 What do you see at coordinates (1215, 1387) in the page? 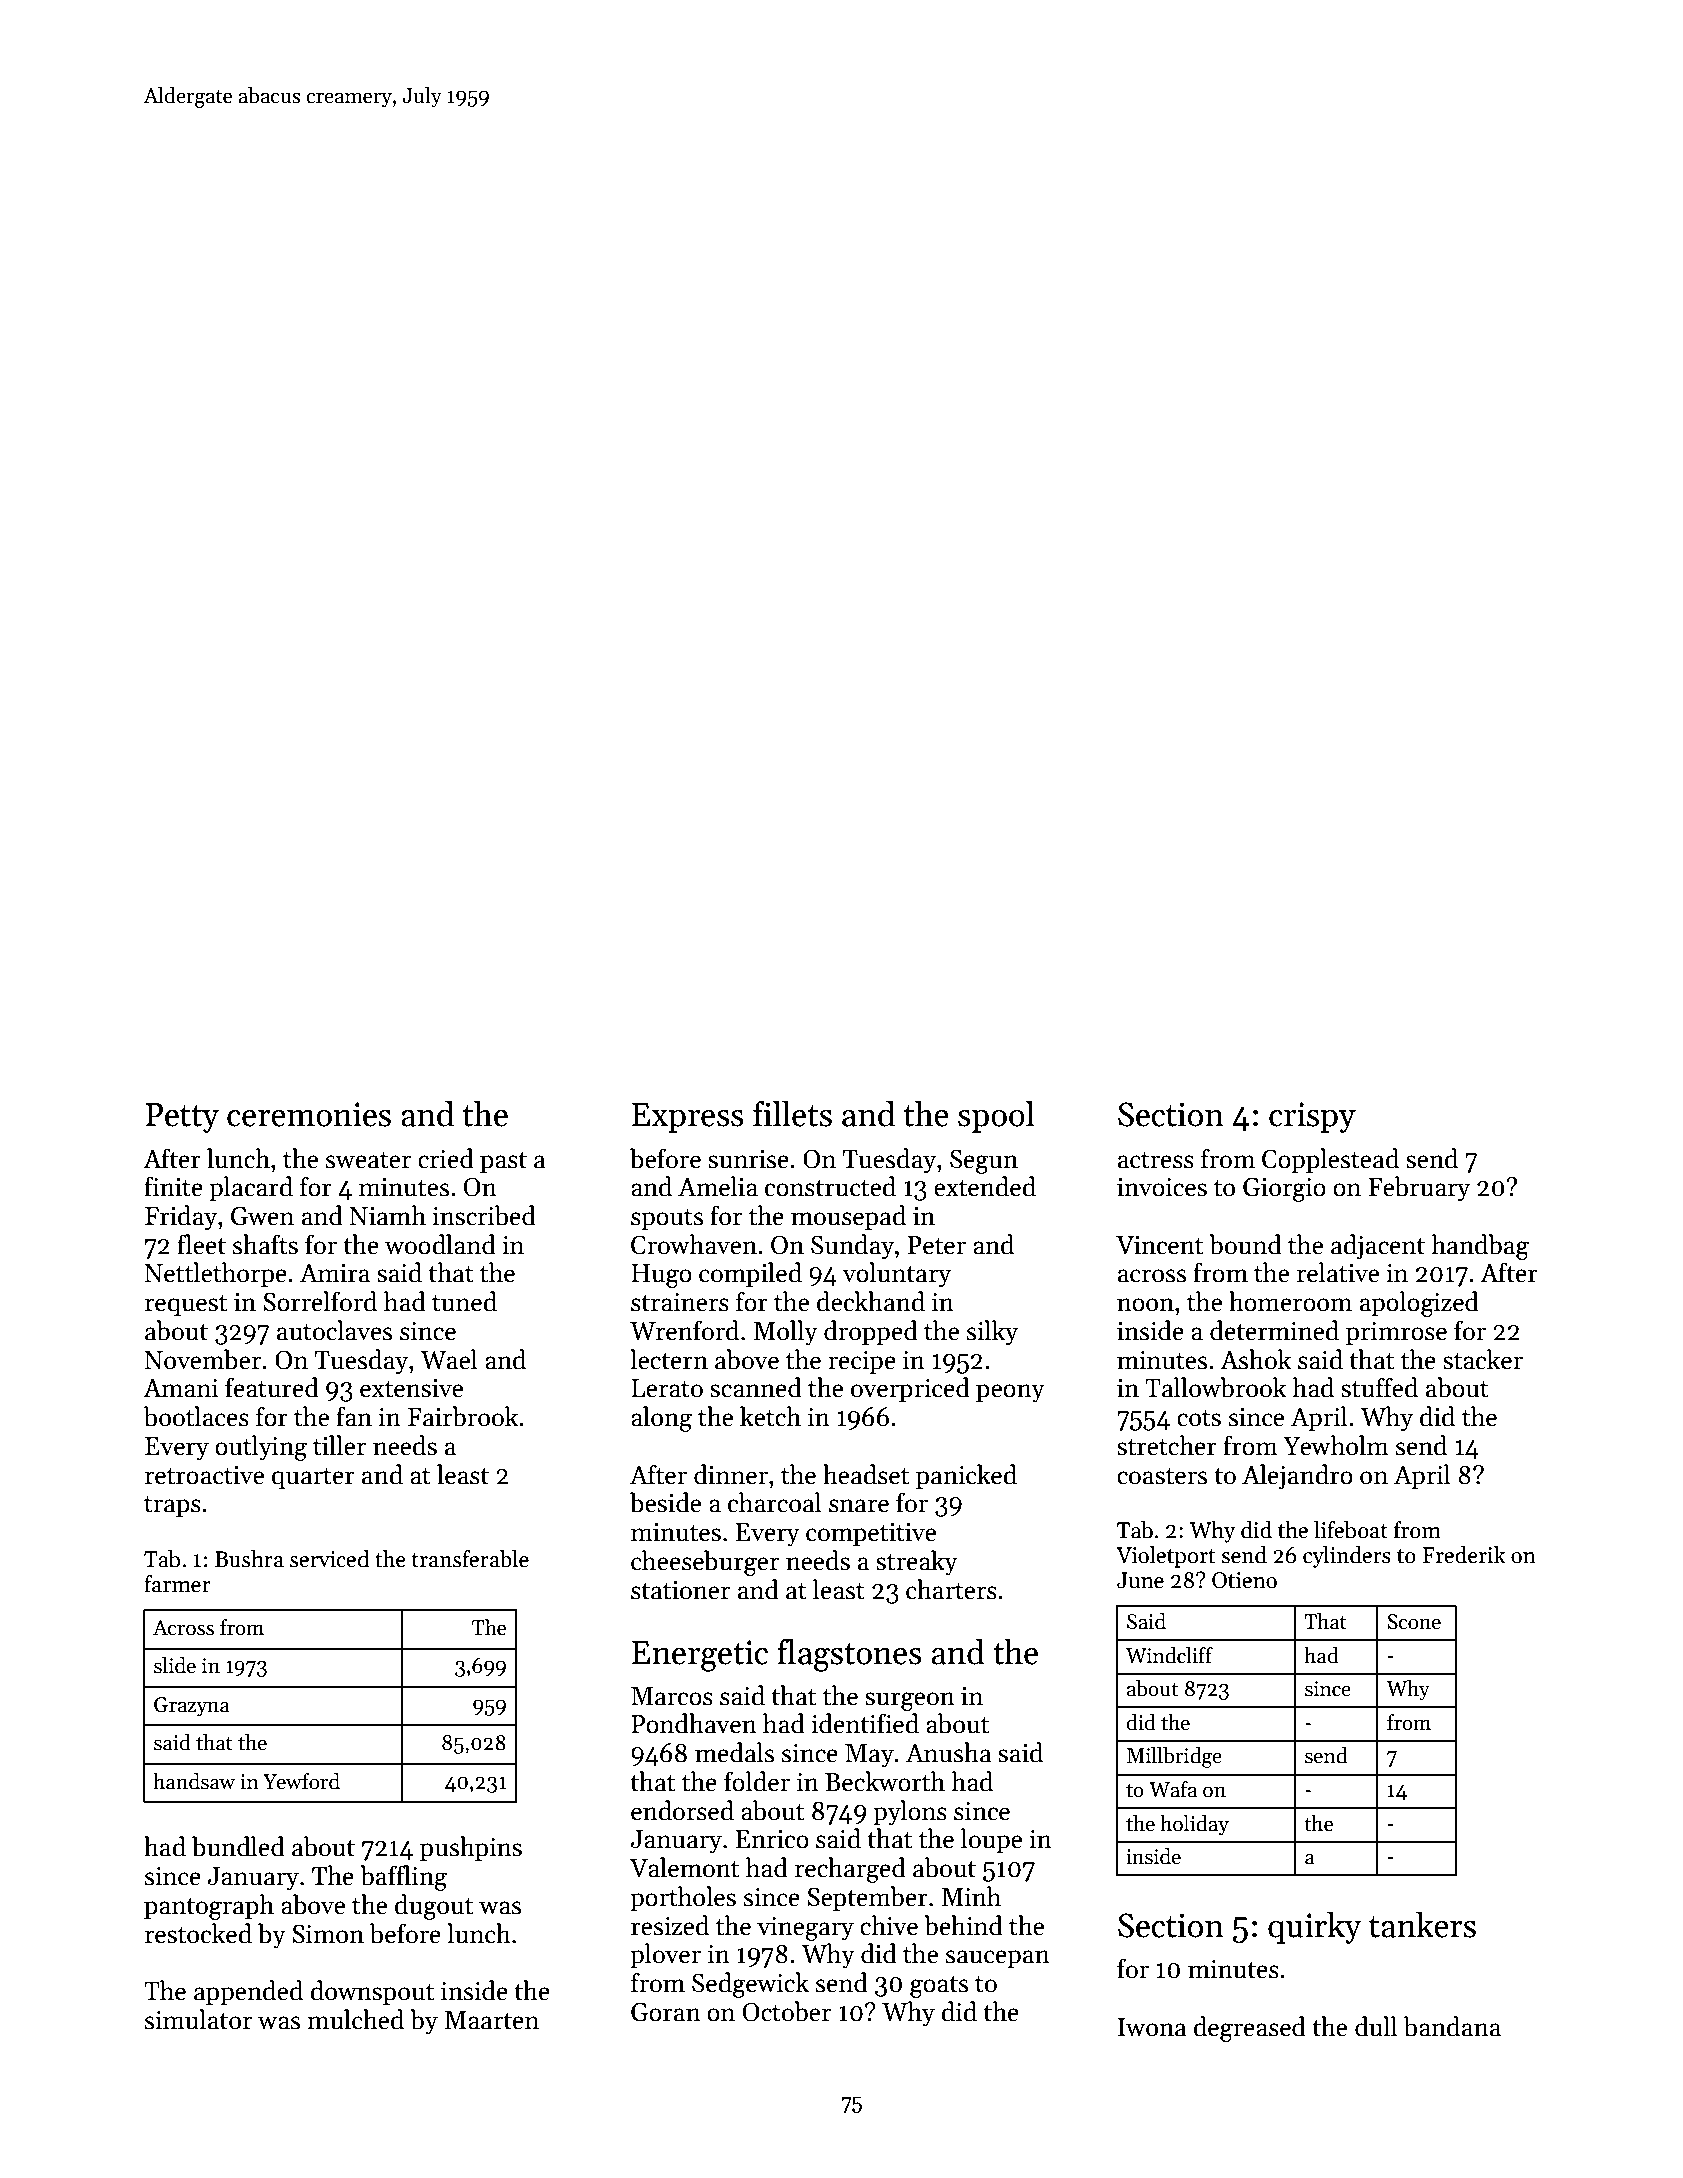
I see `Tallowbrook` at bounding box center [1215, 1387].
